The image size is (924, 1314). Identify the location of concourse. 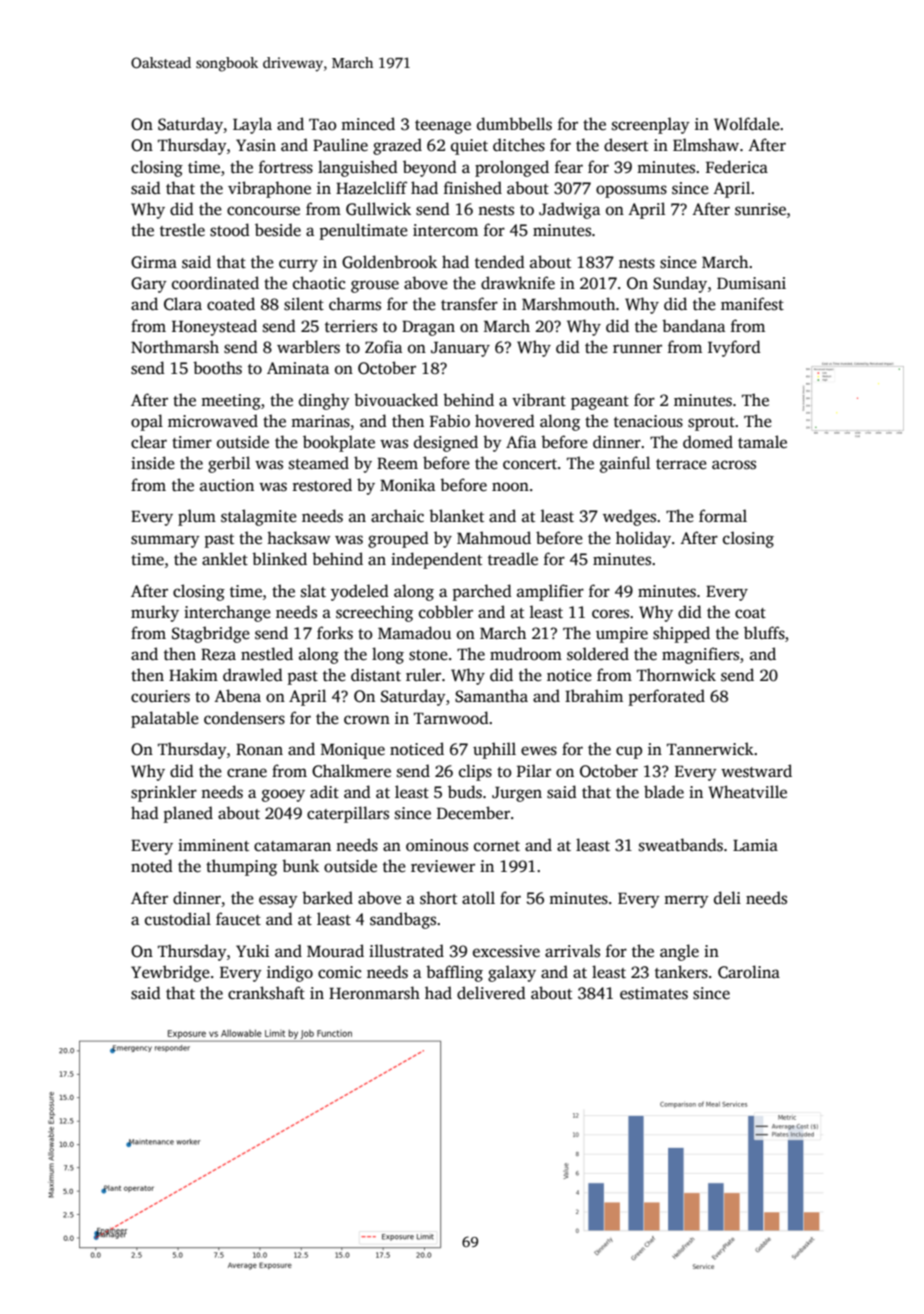
(263, 211).
